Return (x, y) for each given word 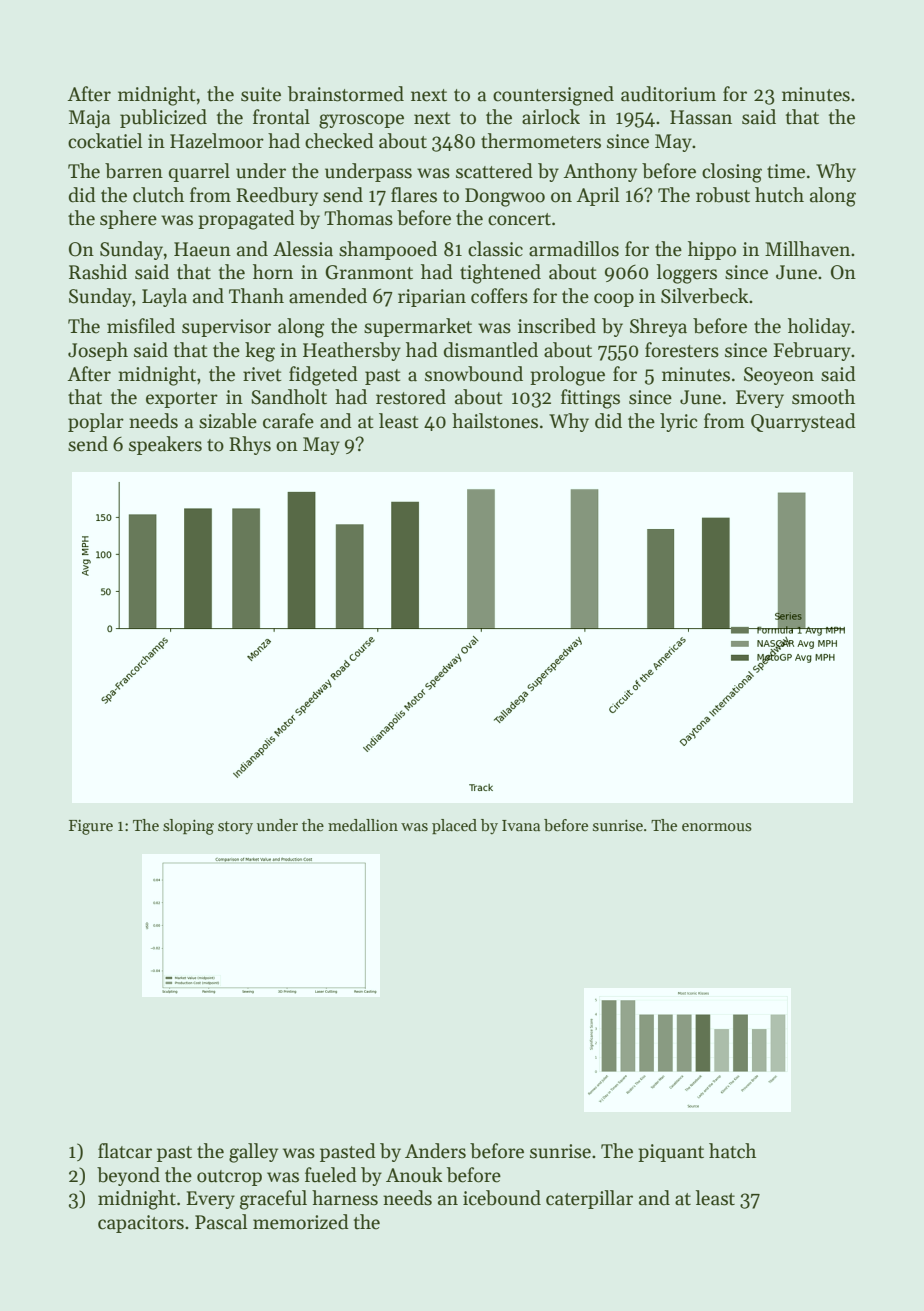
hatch (732, 1151)
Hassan (701, 117)
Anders (435, 1151)
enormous (717, 827)
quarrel (199, 172)
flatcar (125, 1151)
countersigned (553, 96)
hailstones (495, 421)
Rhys (250, 445)
